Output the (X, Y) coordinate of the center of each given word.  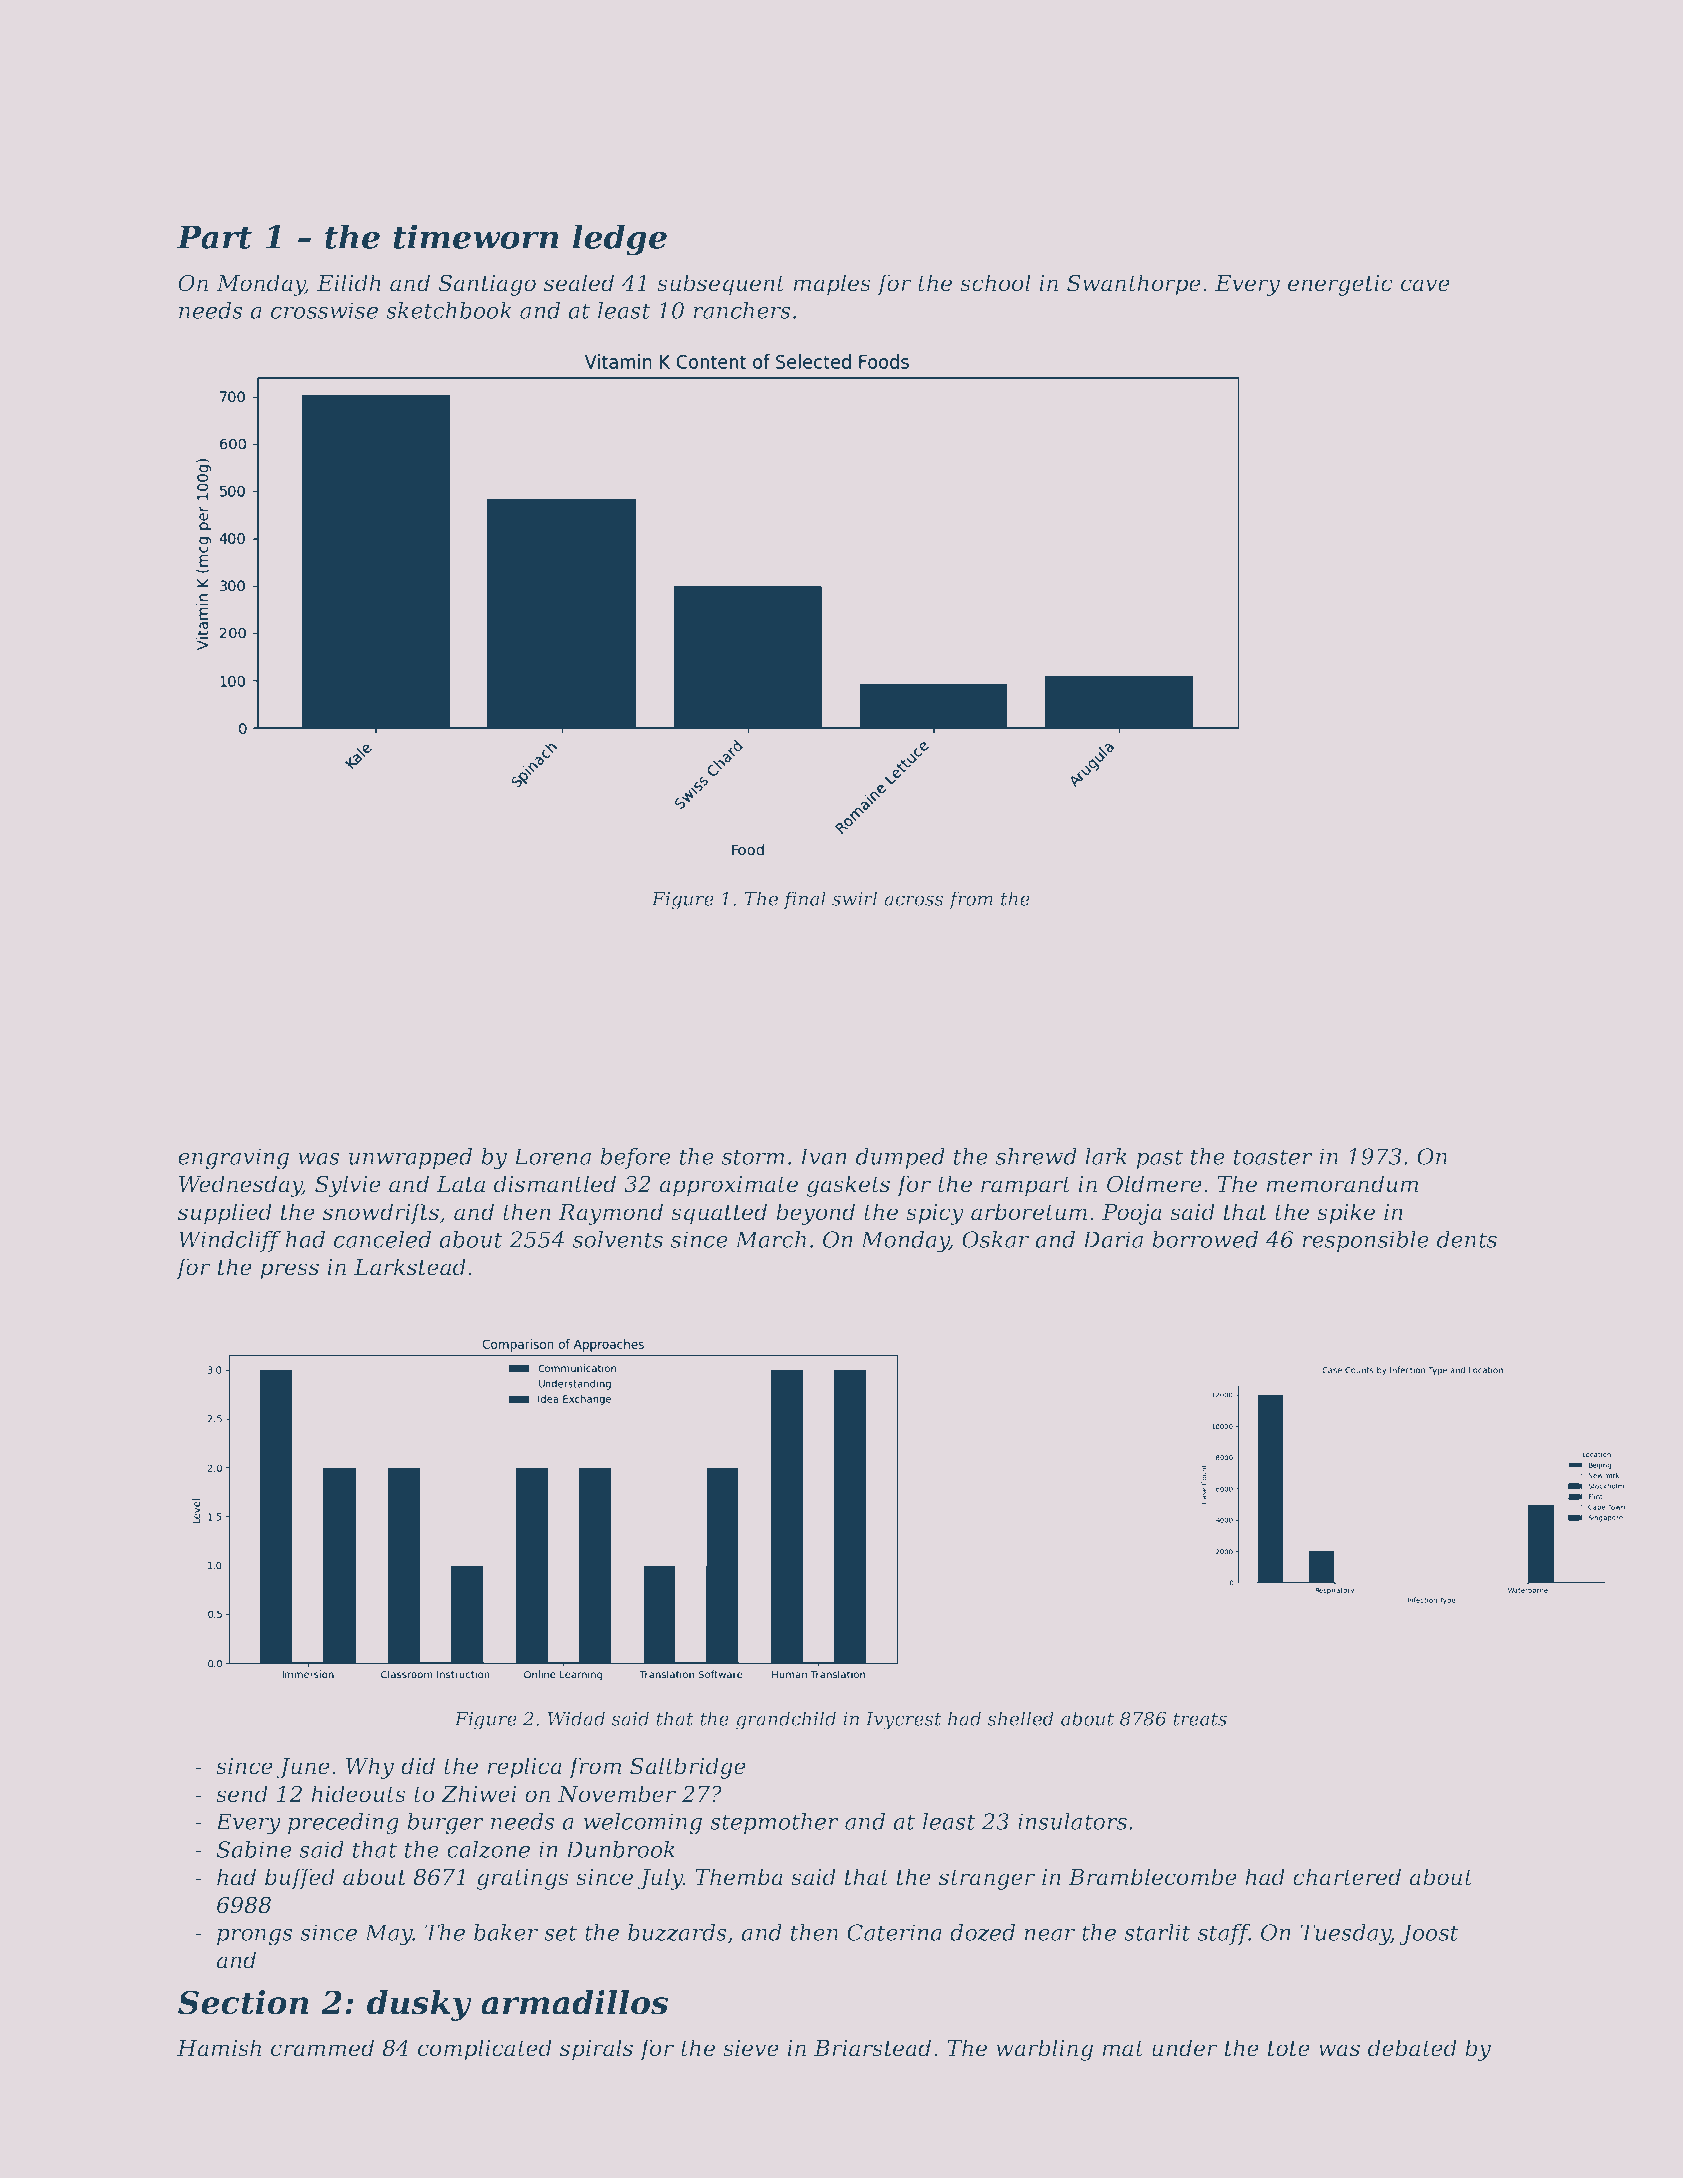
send (242, 1794)
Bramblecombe (1152, 1877)
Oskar (995, 1239)
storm (753, 1157)
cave (1425, 285)
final (804, 900)
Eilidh (349, 283)
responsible (1365, 1241)
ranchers (742, 310)
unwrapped (410, 1158)
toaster (1273, 1157)
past (1159, 1159)
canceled (382, 1239)
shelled (1020, 1718)
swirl (854, 898)
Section (243, 2002)
